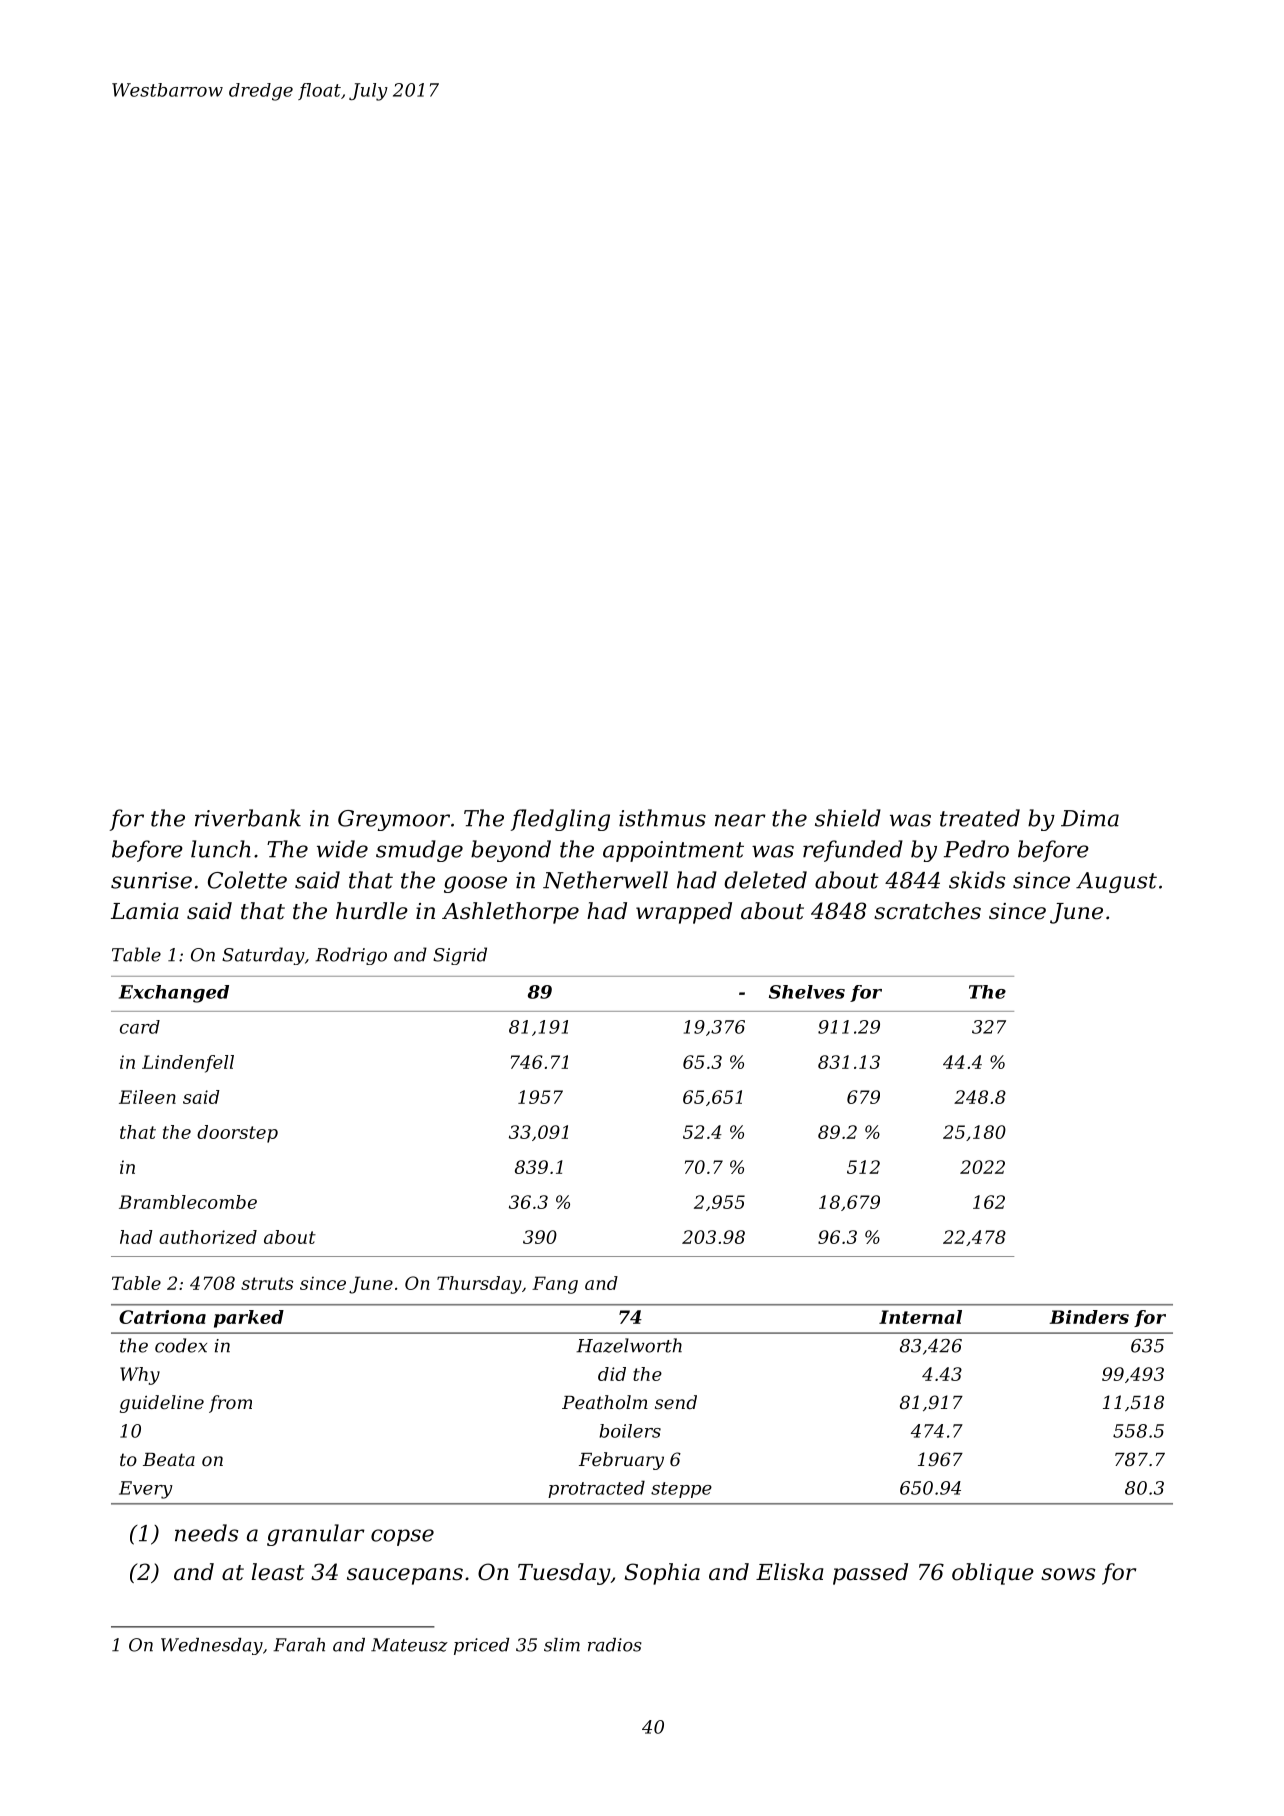  I want to click on Thursday, so click(479, 1285).
